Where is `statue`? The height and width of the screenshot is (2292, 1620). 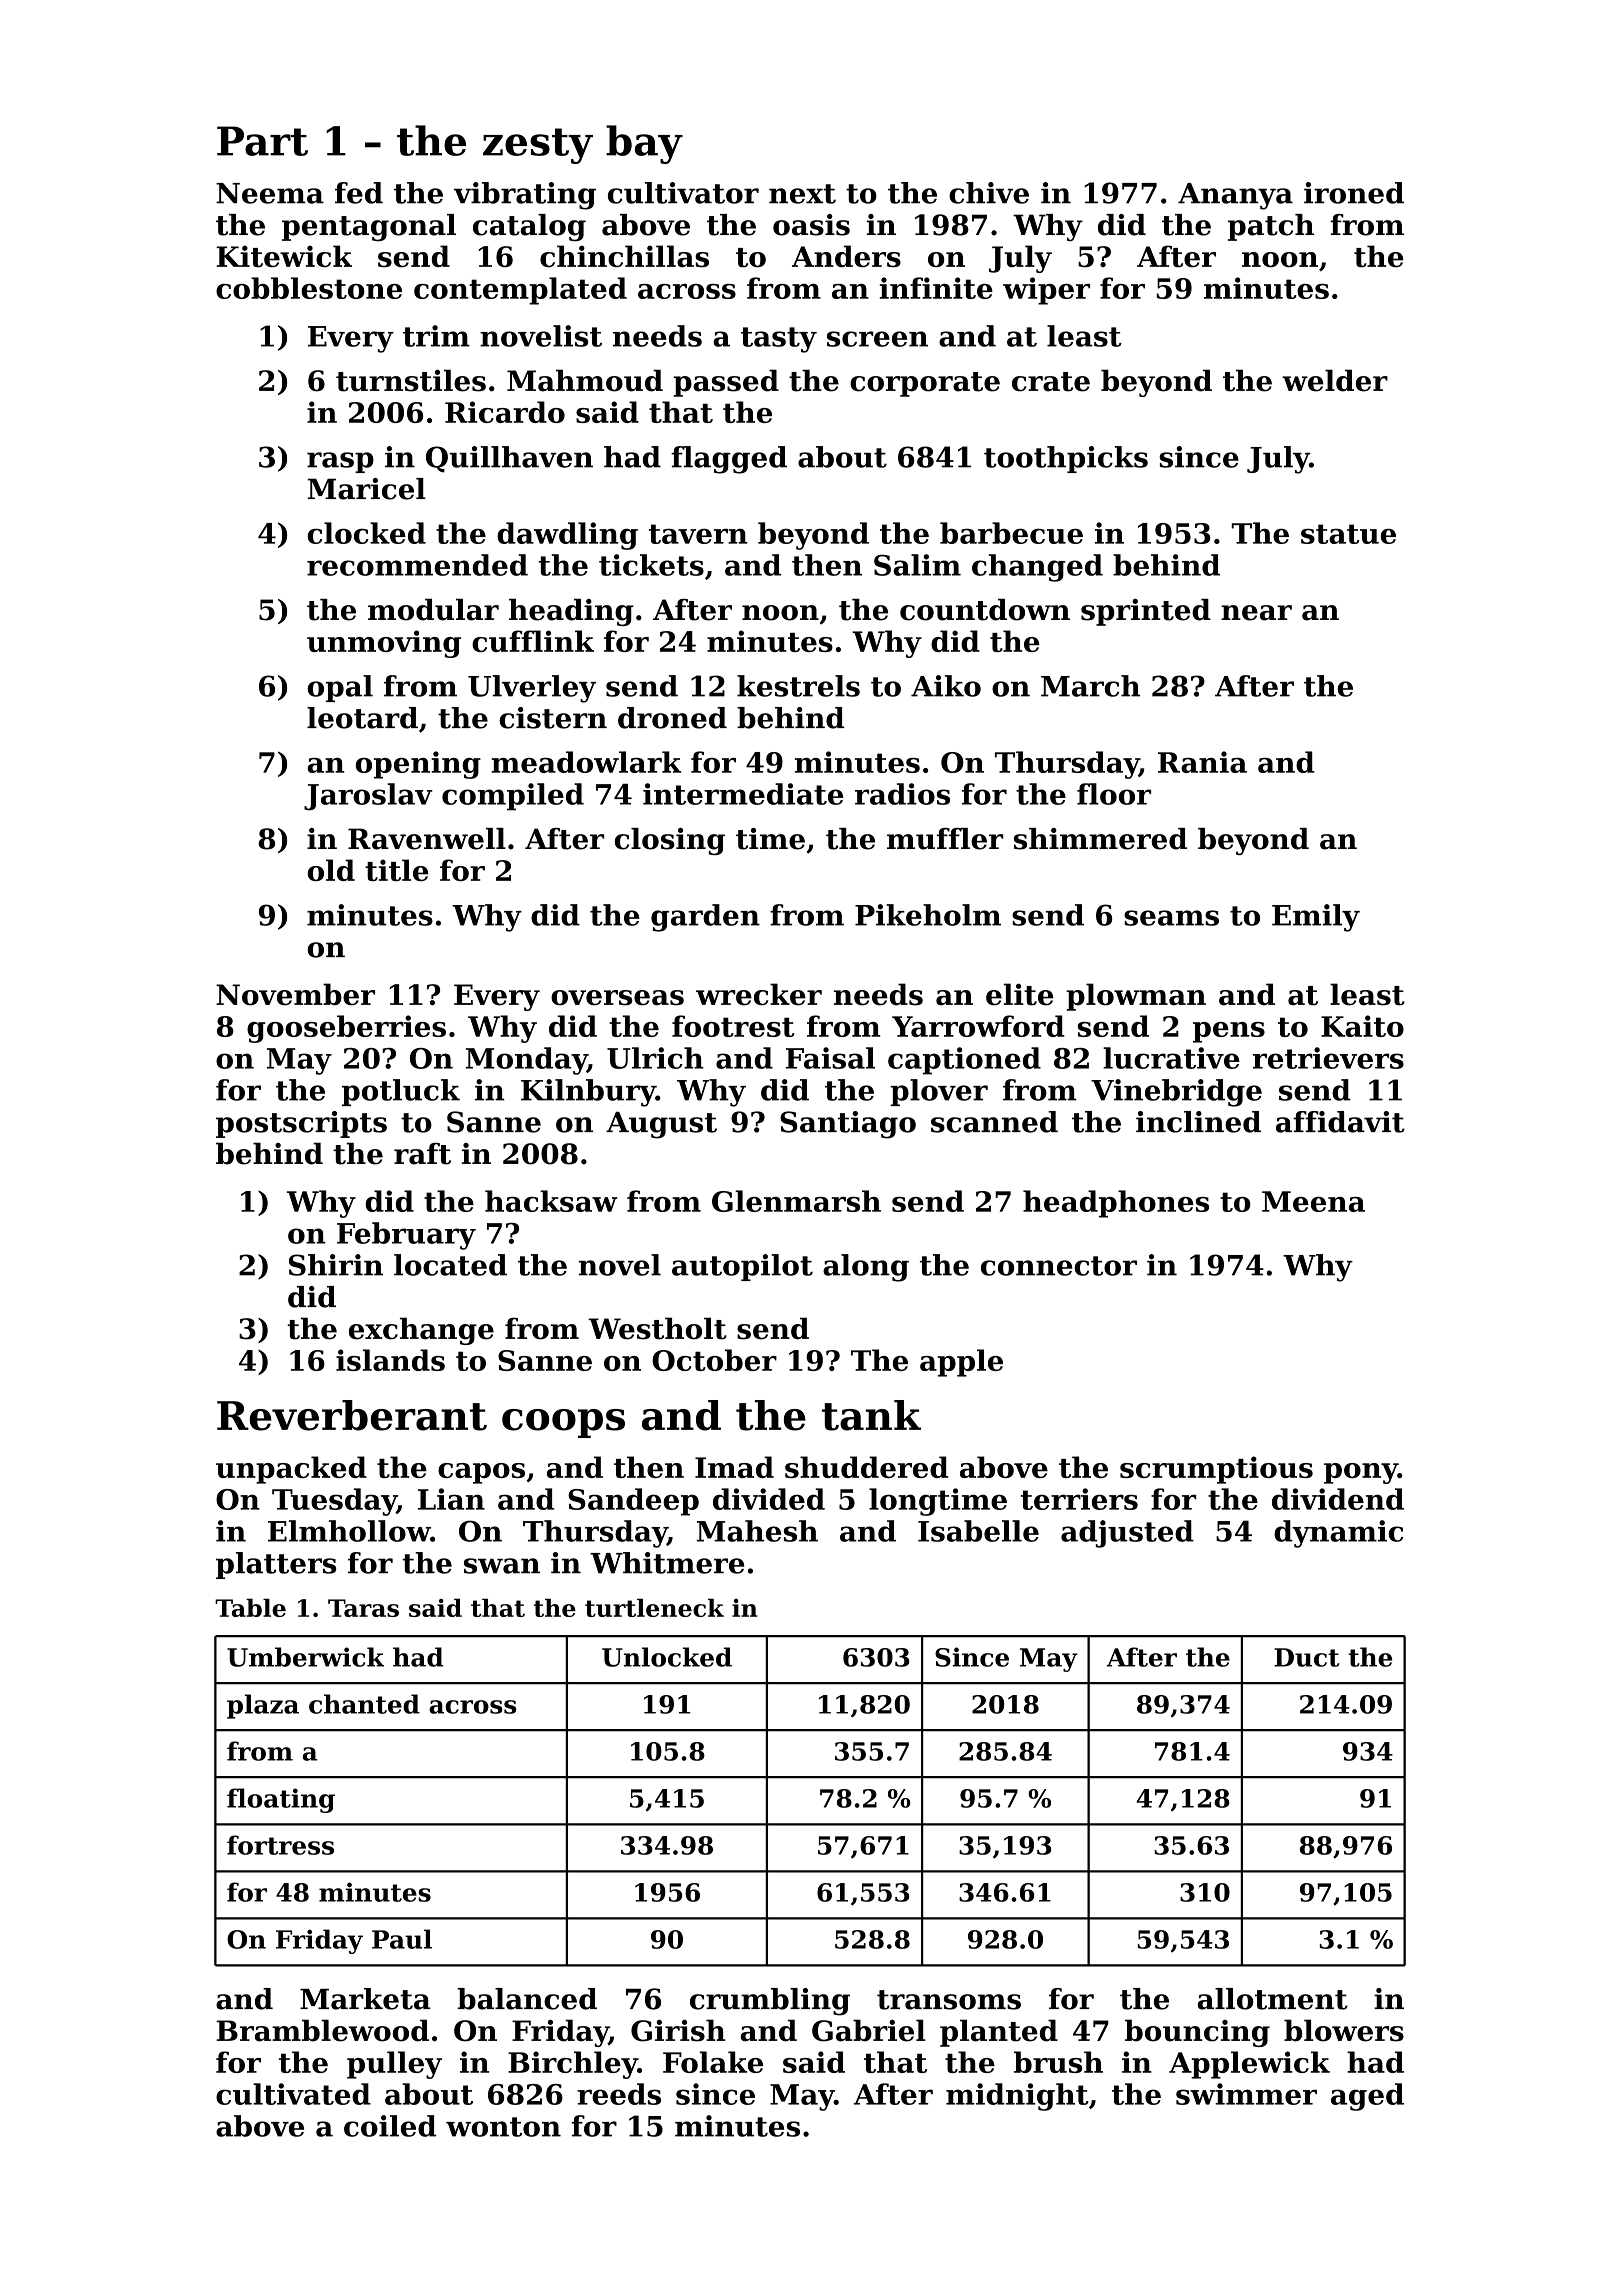 statue is located at coordinates (1348, 534).
